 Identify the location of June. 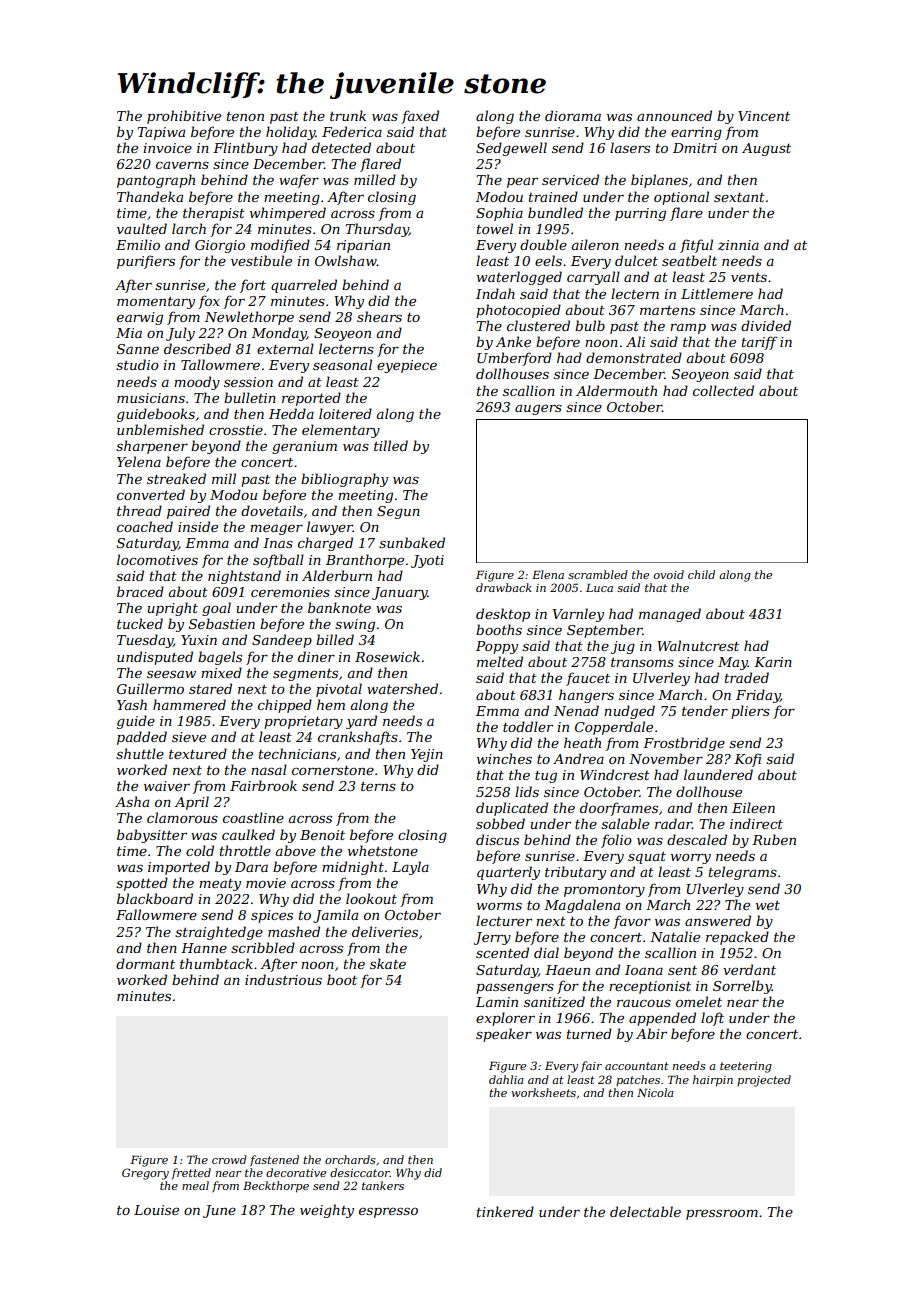
(219, 1211).
